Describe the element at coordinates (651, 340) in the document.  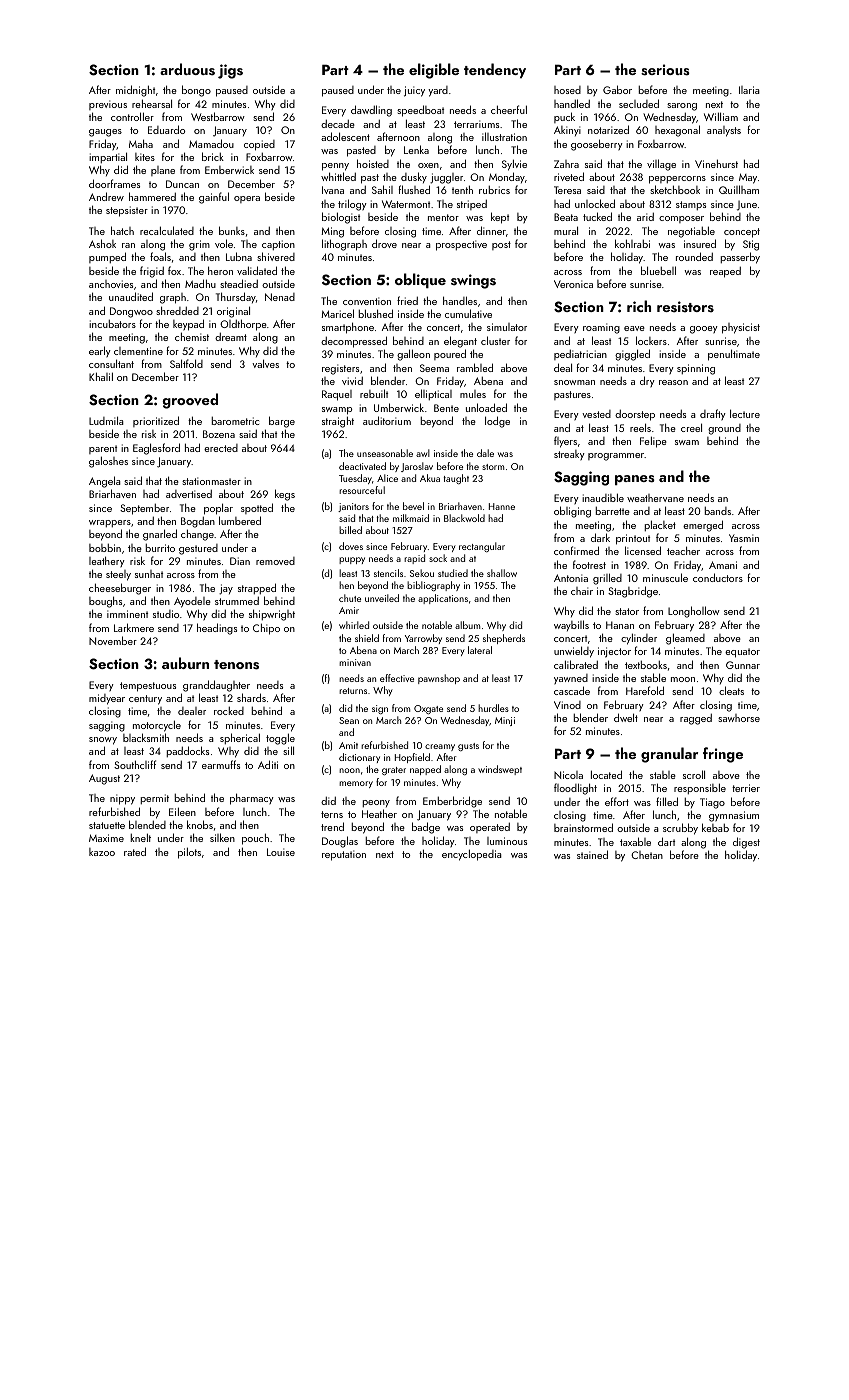
I see `lockers` at that location.
